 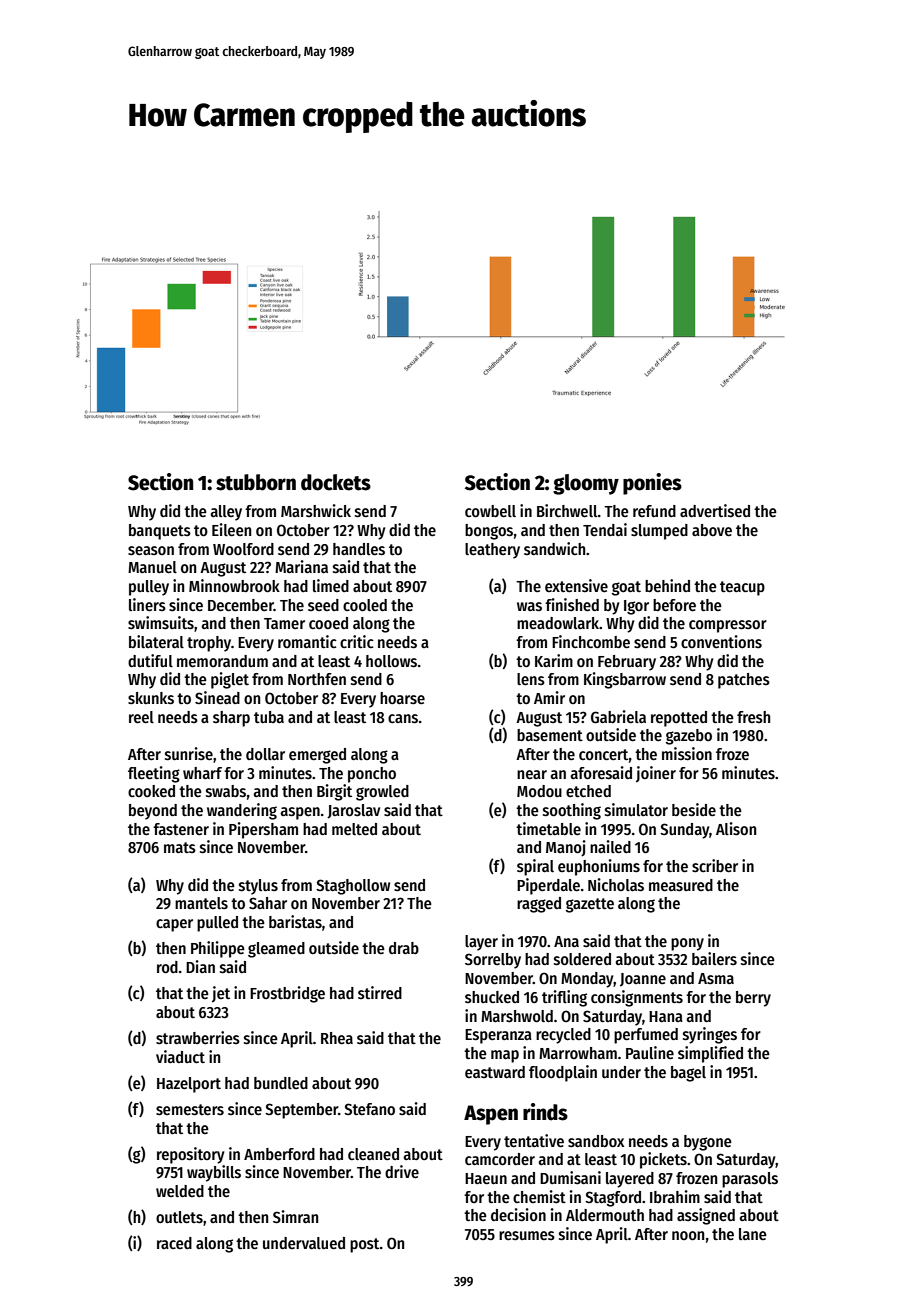 What do you see at coordinates (532, 774) in the screenshot?
I see `near` at bounding box center [532, 774].
